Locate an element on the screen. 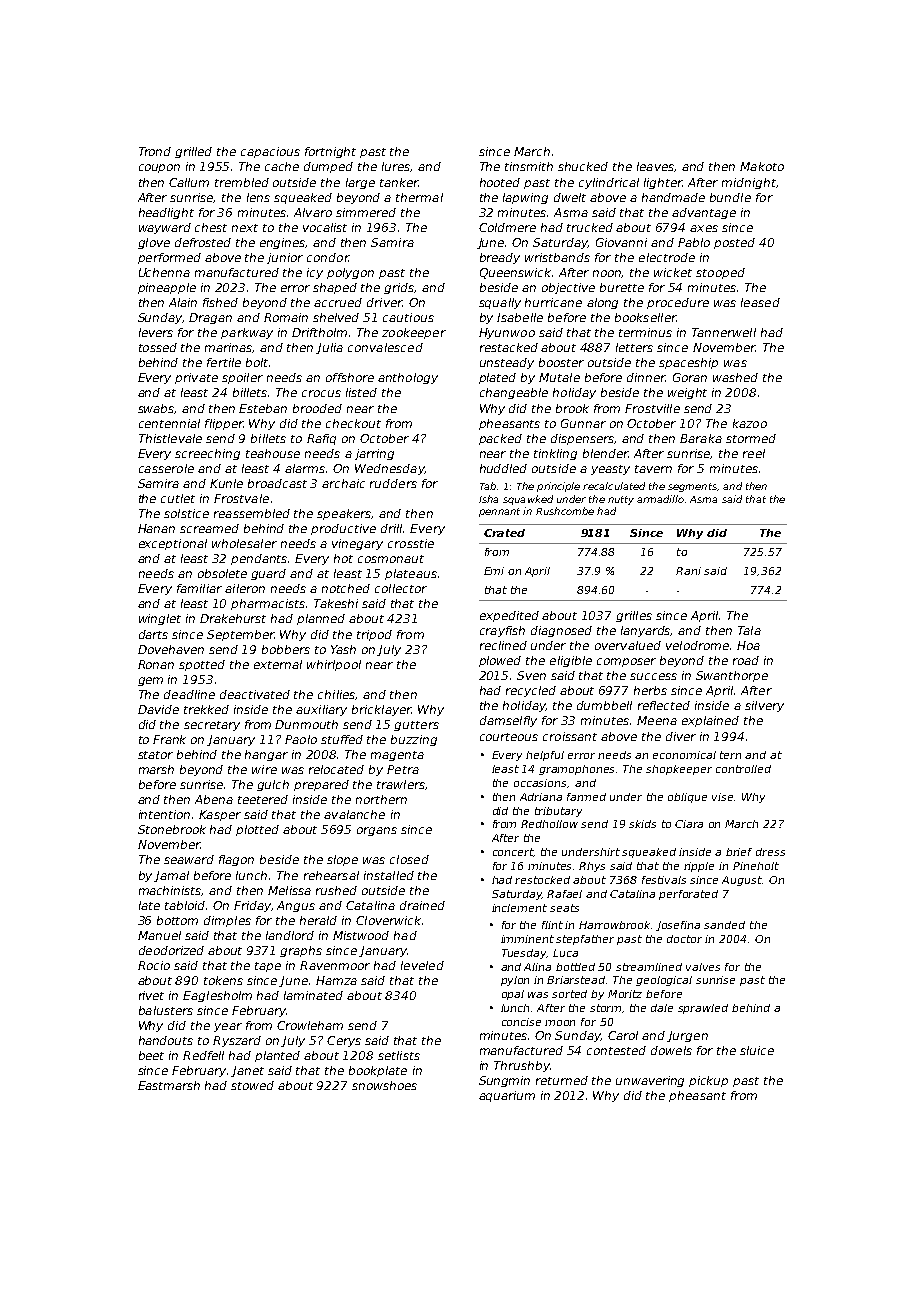  Ryszard is located at coordinates (237, 1041).
